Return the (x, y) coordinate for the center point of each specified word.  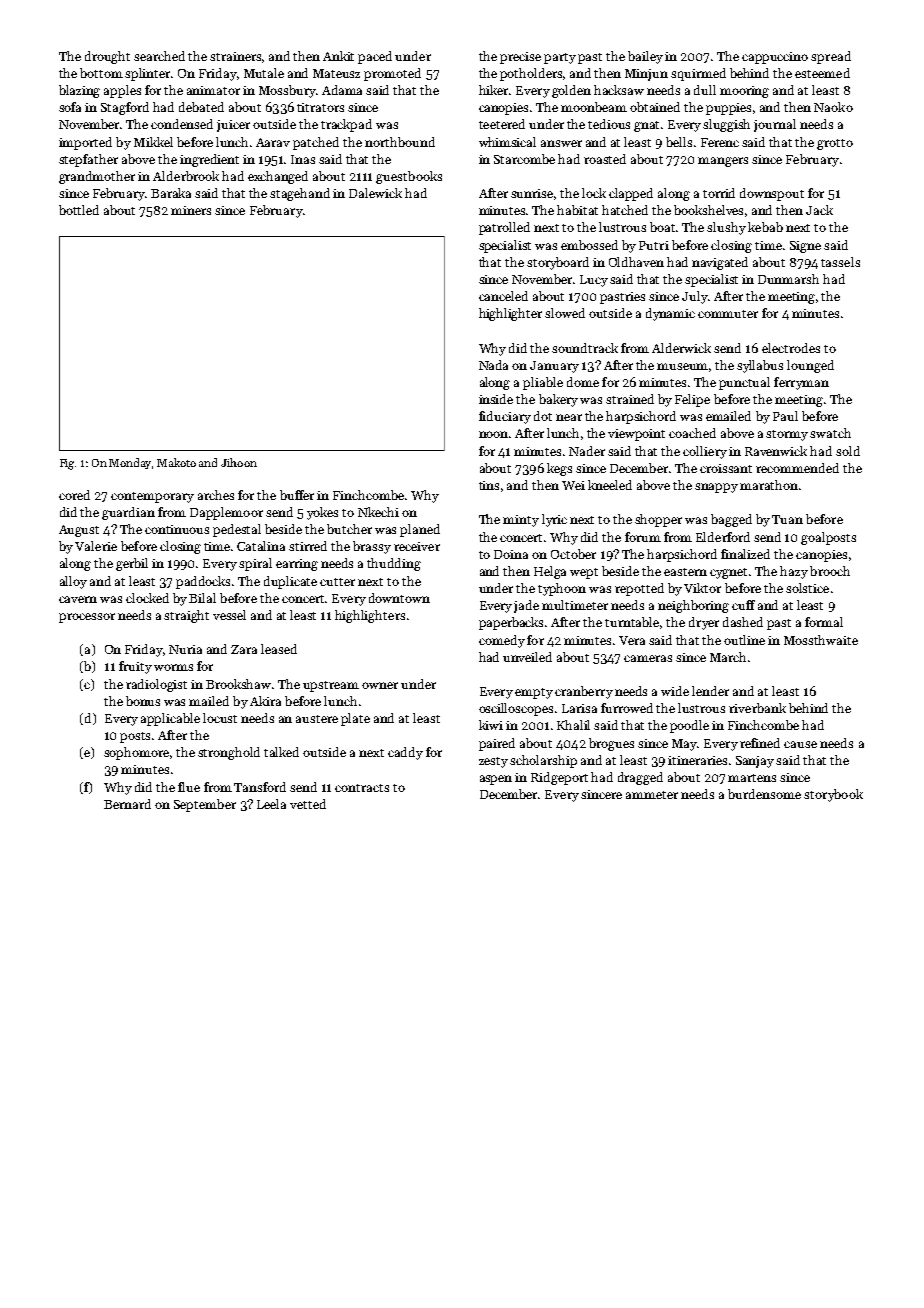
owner (380, 685)
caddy (405, 753)
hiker (494, 90)
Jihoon (239, 462)
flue (189, 787)
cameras (648, 658)
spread (831, 57)
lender (710, 691)
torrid (719, 193)
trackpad (346, 125)
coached (692, 433)
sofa (70, 107)
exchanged (278, 177)
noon (493, 434)
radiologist (156, 685)
